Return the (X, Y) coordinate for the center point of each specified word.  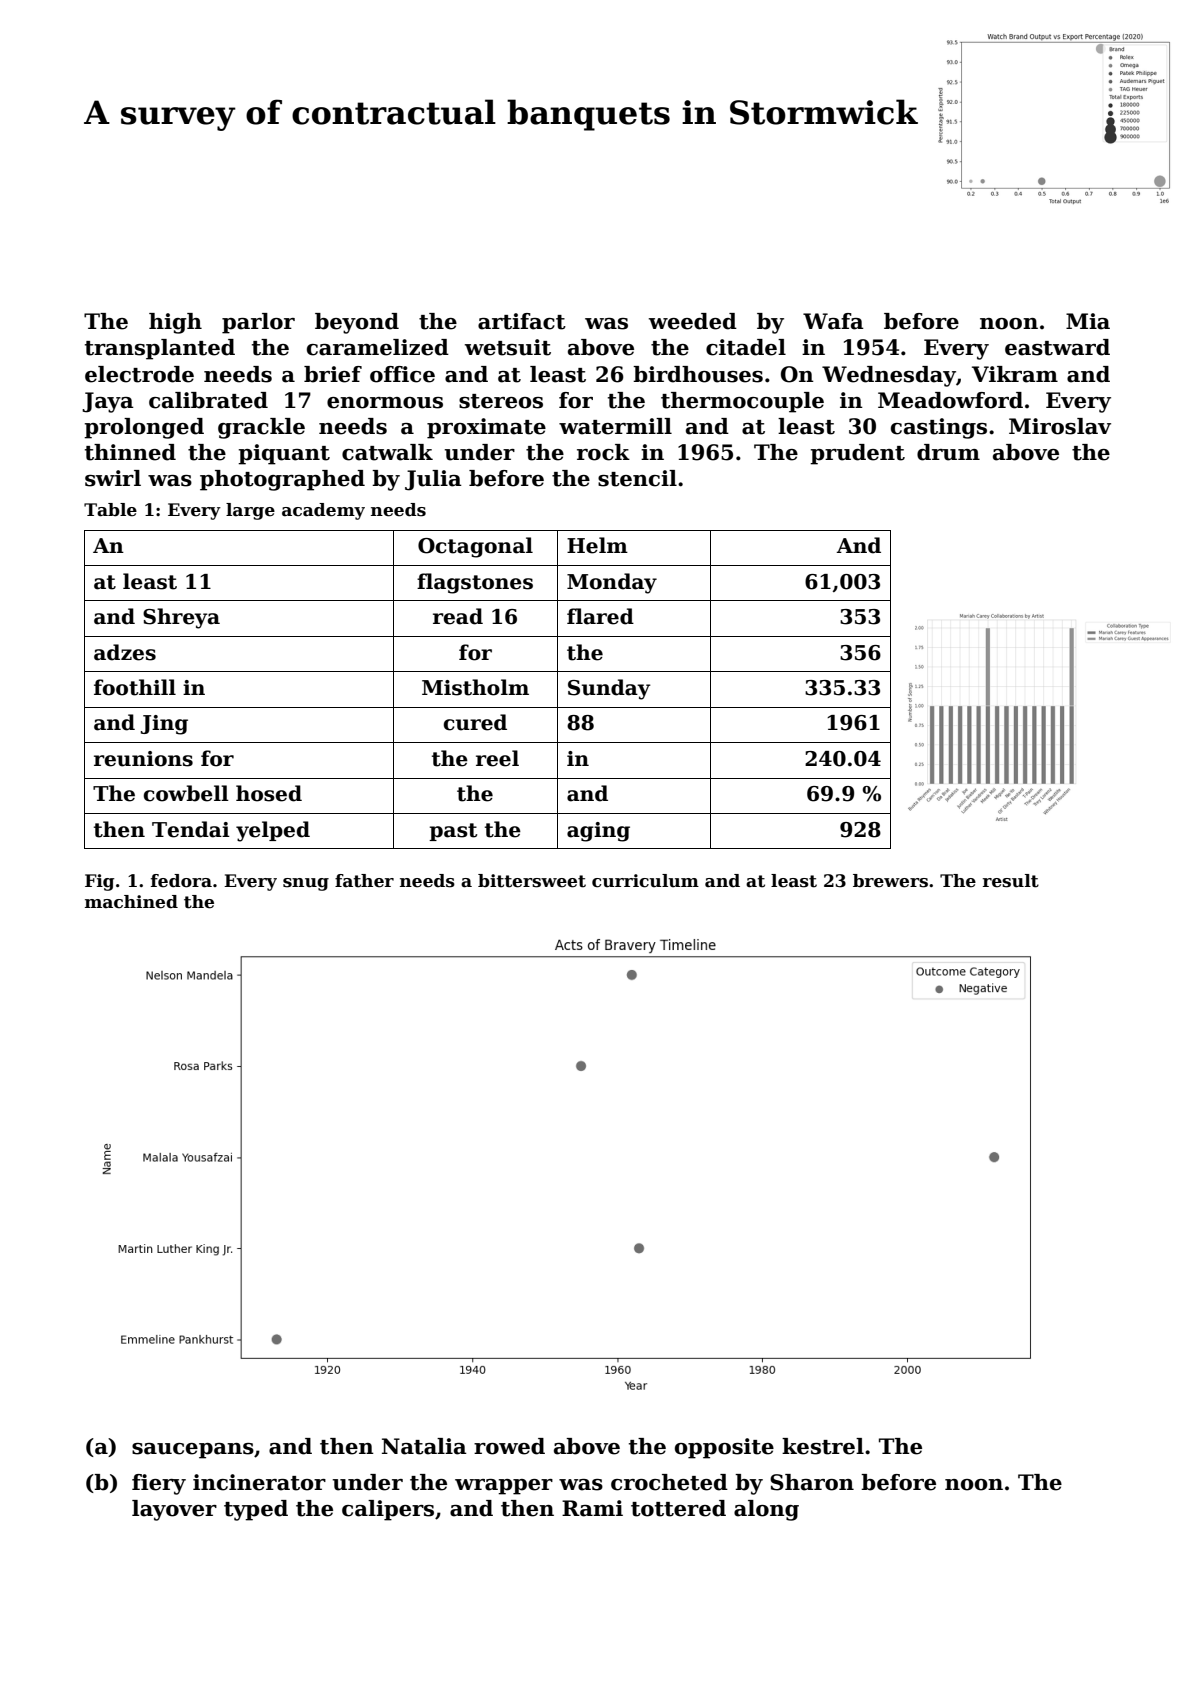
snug (306, 884)
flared (600, 616)
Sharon (812, 1482)
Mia (1088, 321)
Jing (164, 725)
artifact (522, 321)
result (1011, 881)
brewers (890, 881)
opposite (724, 1448)
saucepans (193, 1451)
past (453, 832)
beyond (357, 323)
